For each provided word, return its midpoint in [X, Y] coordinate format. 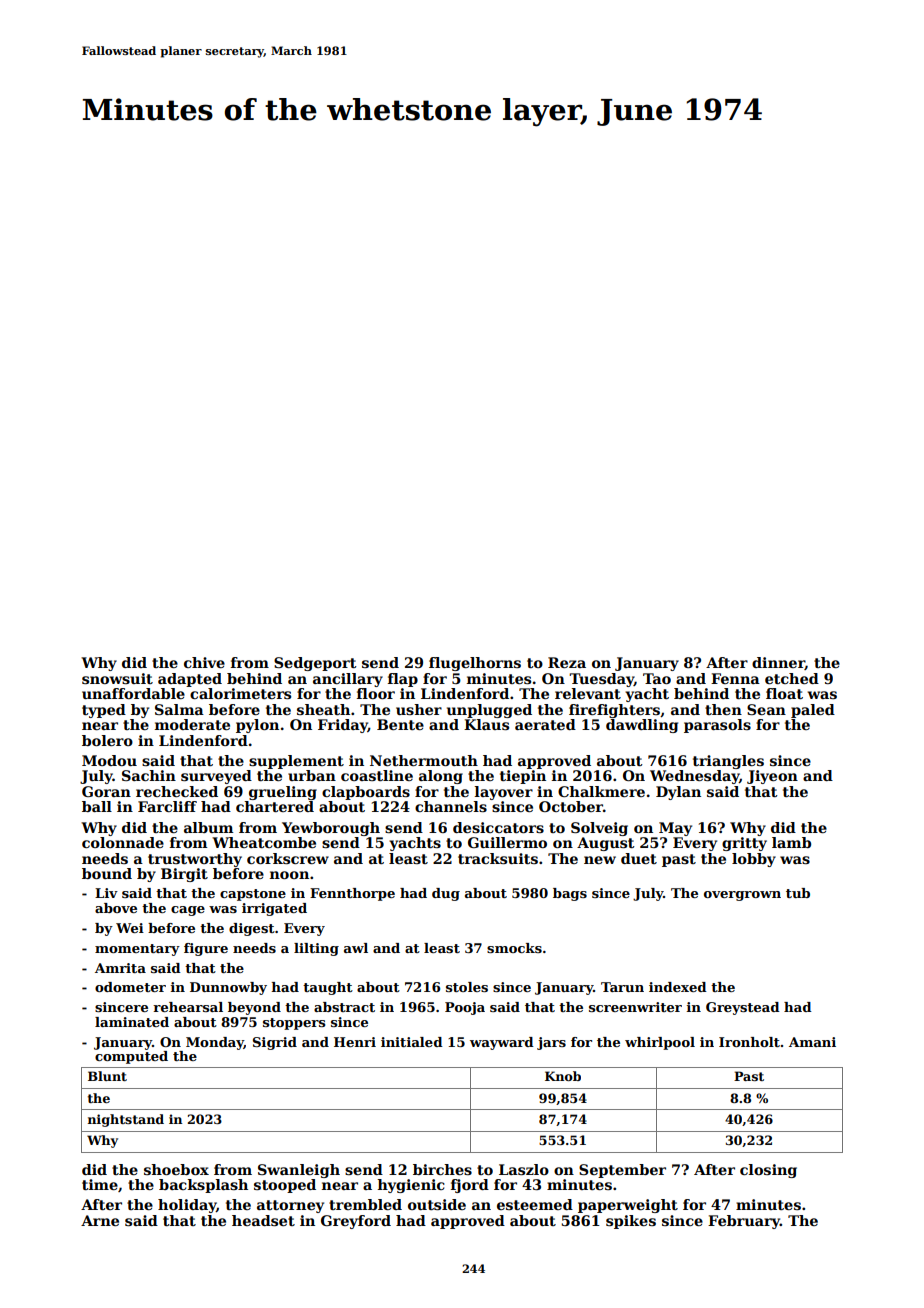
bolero [107, 740]
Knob [563, 1076]
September [622, 1171]
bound [107, 873]
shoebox [176, 1169]
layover [504, 793]
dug [446, 894]
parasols [717, 726]
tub [798, 893]
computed [131, 1057]
